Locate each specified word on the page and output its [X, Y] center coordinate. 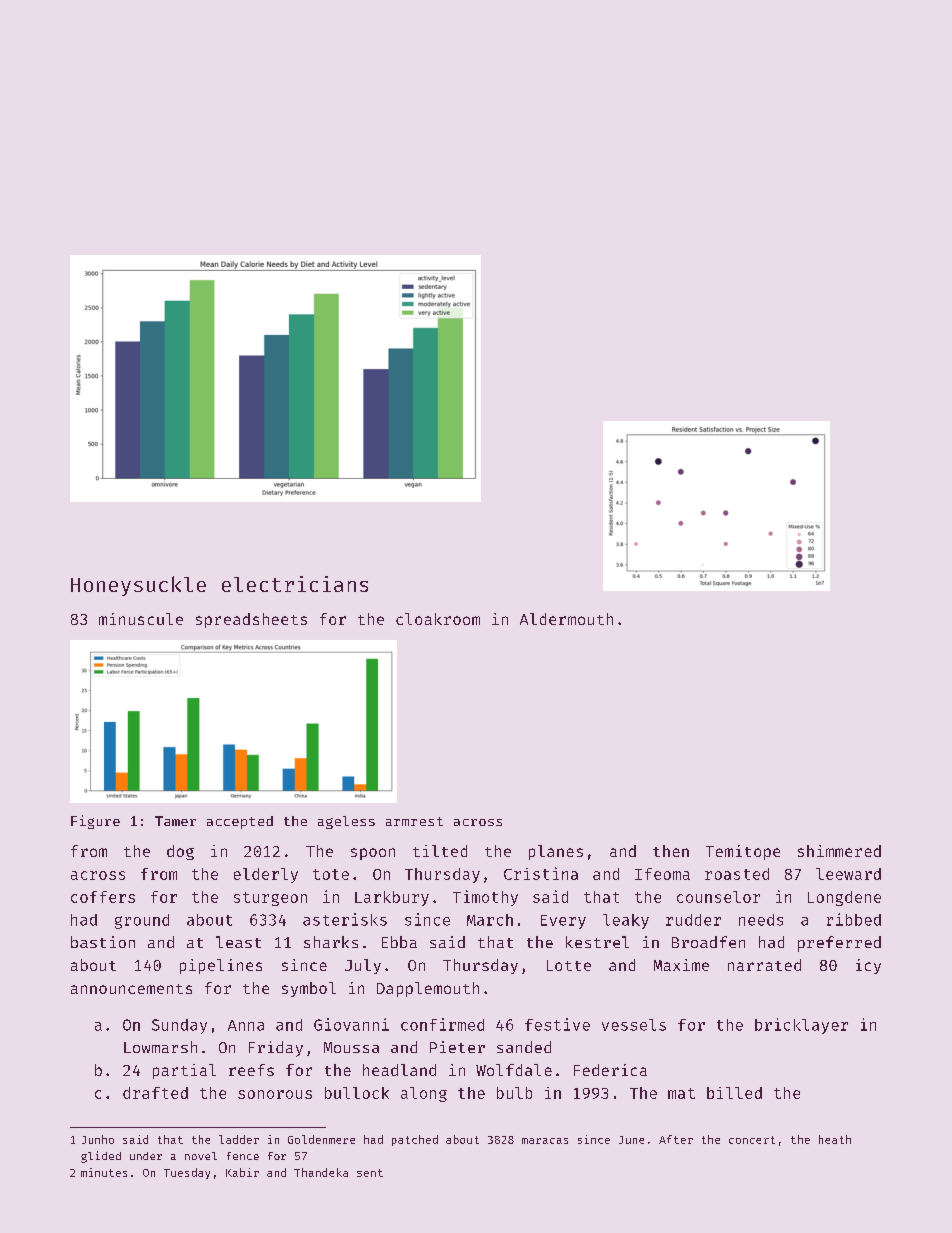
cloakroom [438, 619]
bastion [103, 942]
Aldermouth [566, 619]
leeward [848, 874]
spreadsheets [251, 620]
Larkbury [392, 898]
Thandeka [321, 1172]
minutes [104, 1172]
